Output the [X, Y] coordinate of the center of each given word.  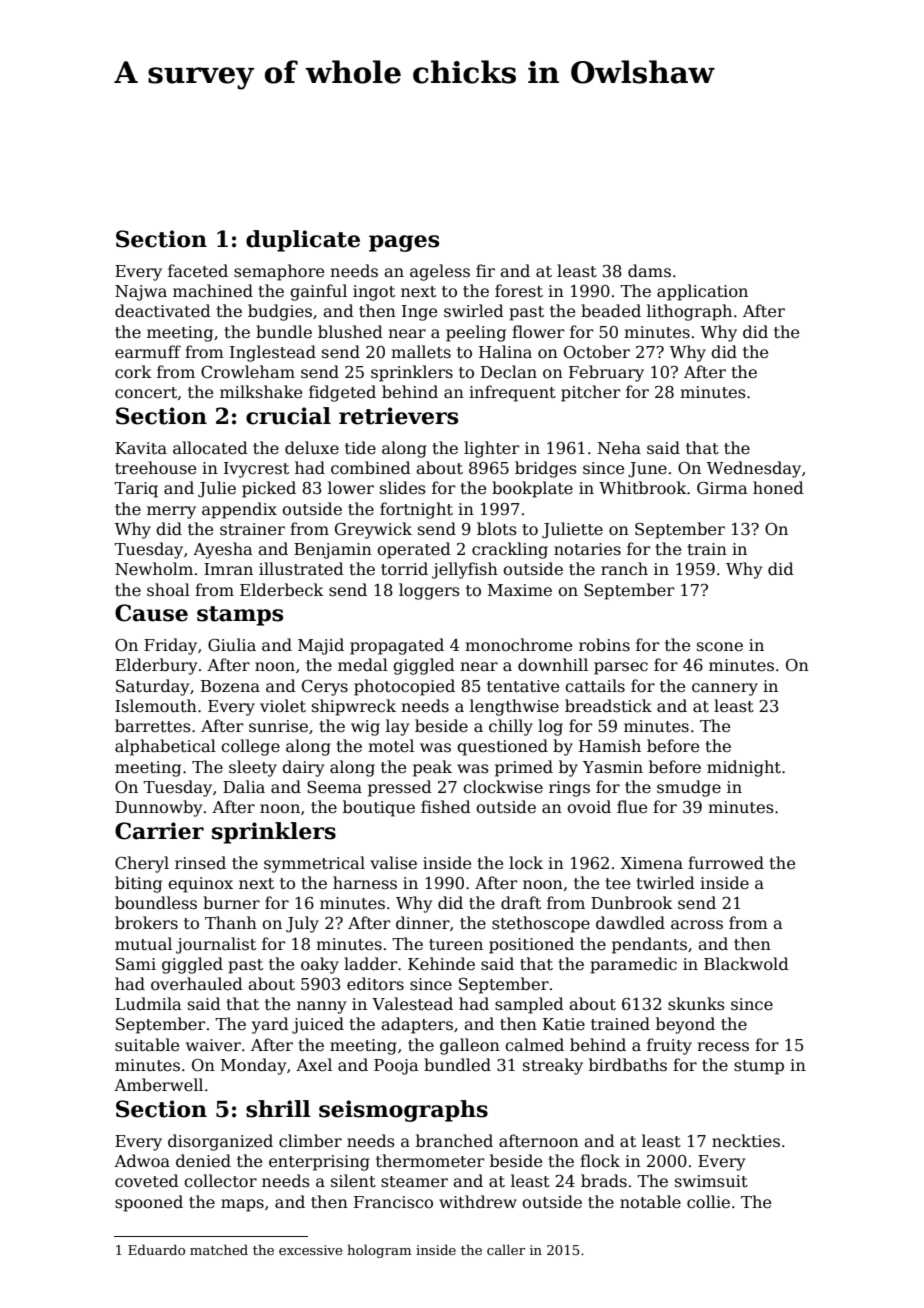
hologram [379, 1251]
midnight [744, 768]
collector [220, 1181]
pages [404, 243]
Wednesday [753, 469]
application [702, 292]
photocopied [404, 687]
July [302, 924]
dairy [303, 768]
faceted [198, 271]
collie [708, 1202]
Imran [228, 569]
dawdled [630, 923]
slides [403, 488]
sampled [529, 1005]
